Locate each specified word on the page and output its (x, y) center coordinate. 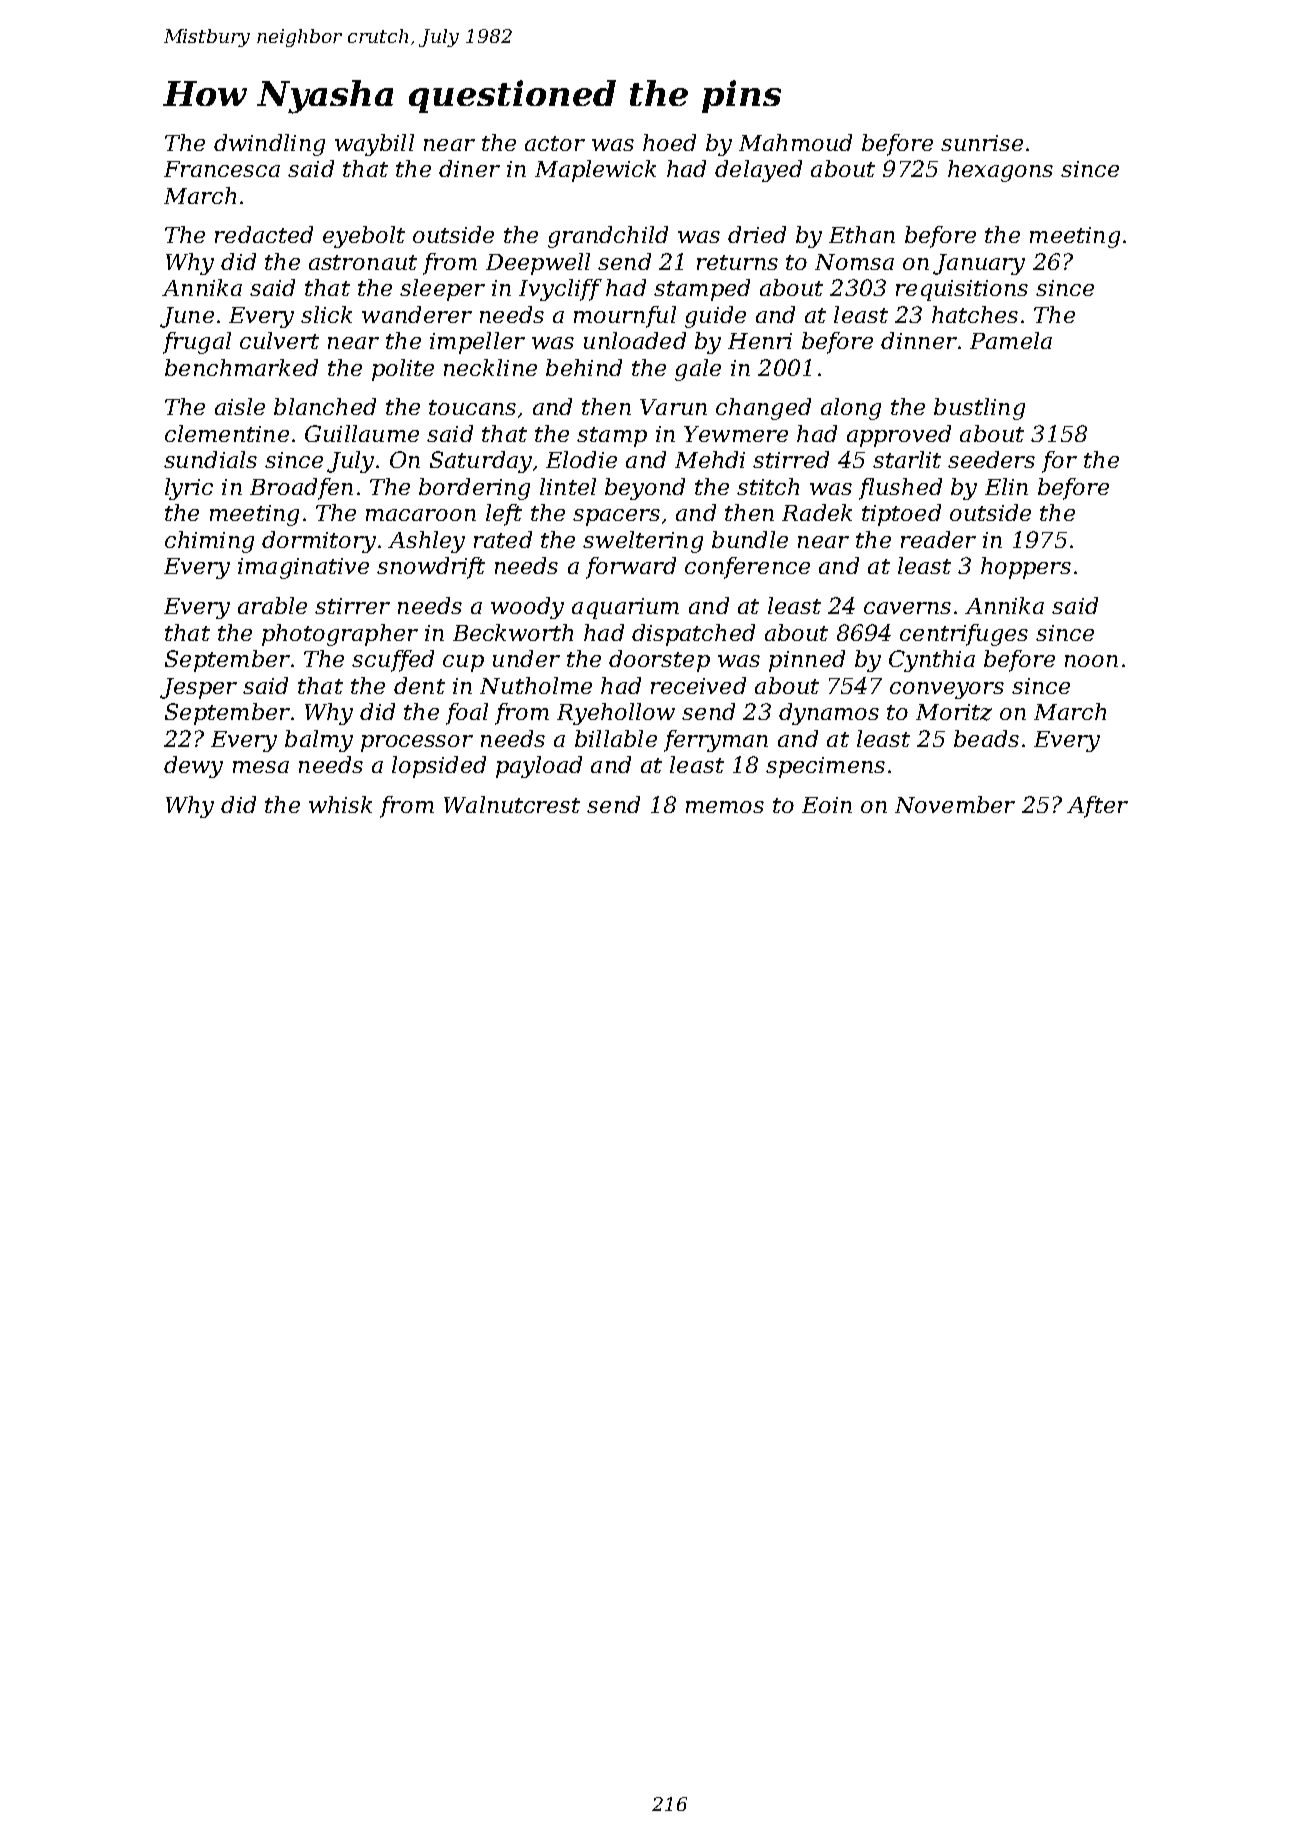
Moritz (954, 712)
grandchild (608, 237)
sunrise (982, 143)
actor (555, 143)
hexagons (1000, 171)
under (526, 658)
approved (899, 436)
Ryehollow (616, 714)
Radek (817, 512)
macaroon (421, 515)
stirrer (352, 606)
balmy (319, 741)
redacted (264, 234)
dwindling (269, 145)
